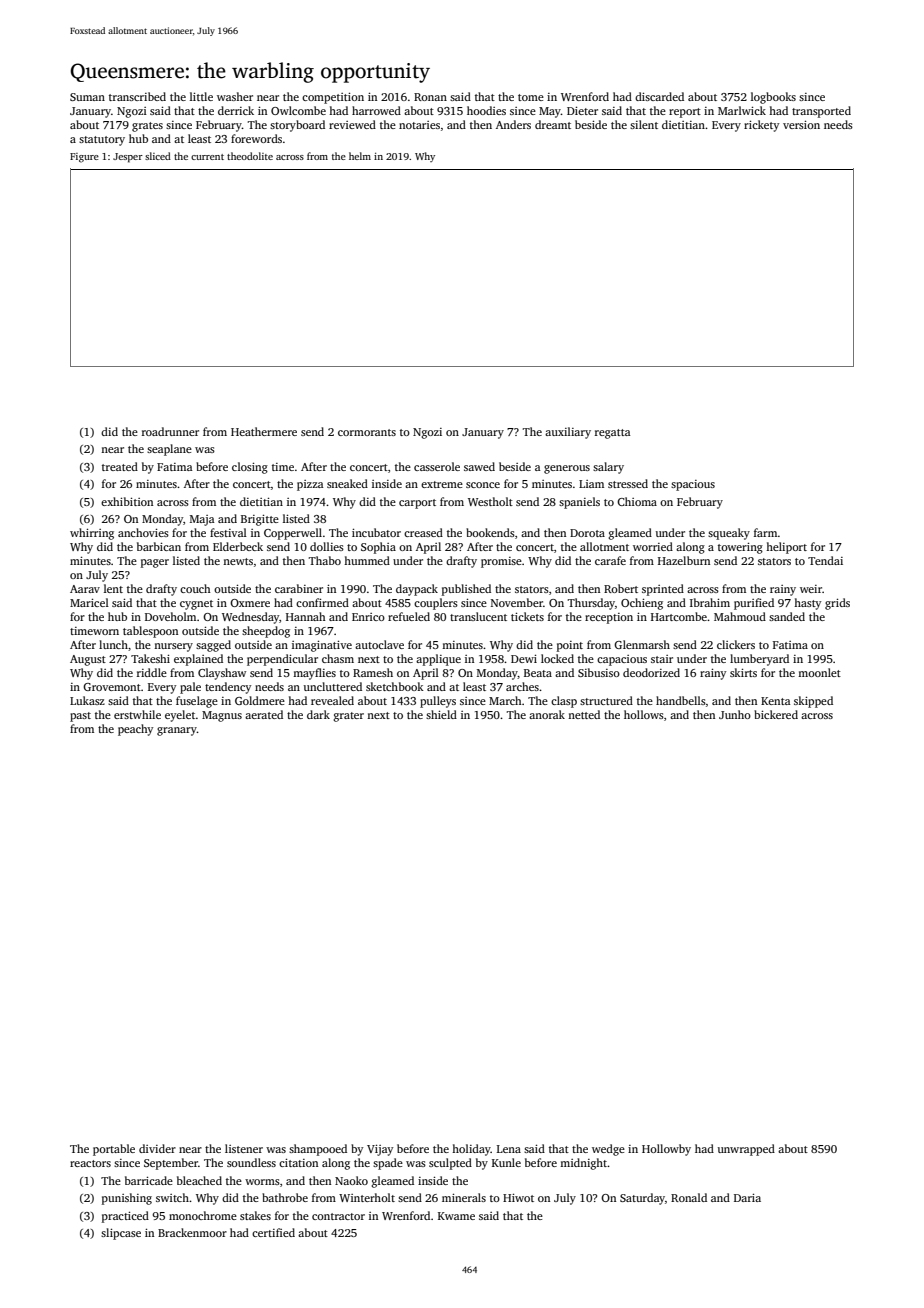  What do you see at coordinates (663, 590) in the screenshot?
I see `sprinted` at bounding box center [663, 590].
